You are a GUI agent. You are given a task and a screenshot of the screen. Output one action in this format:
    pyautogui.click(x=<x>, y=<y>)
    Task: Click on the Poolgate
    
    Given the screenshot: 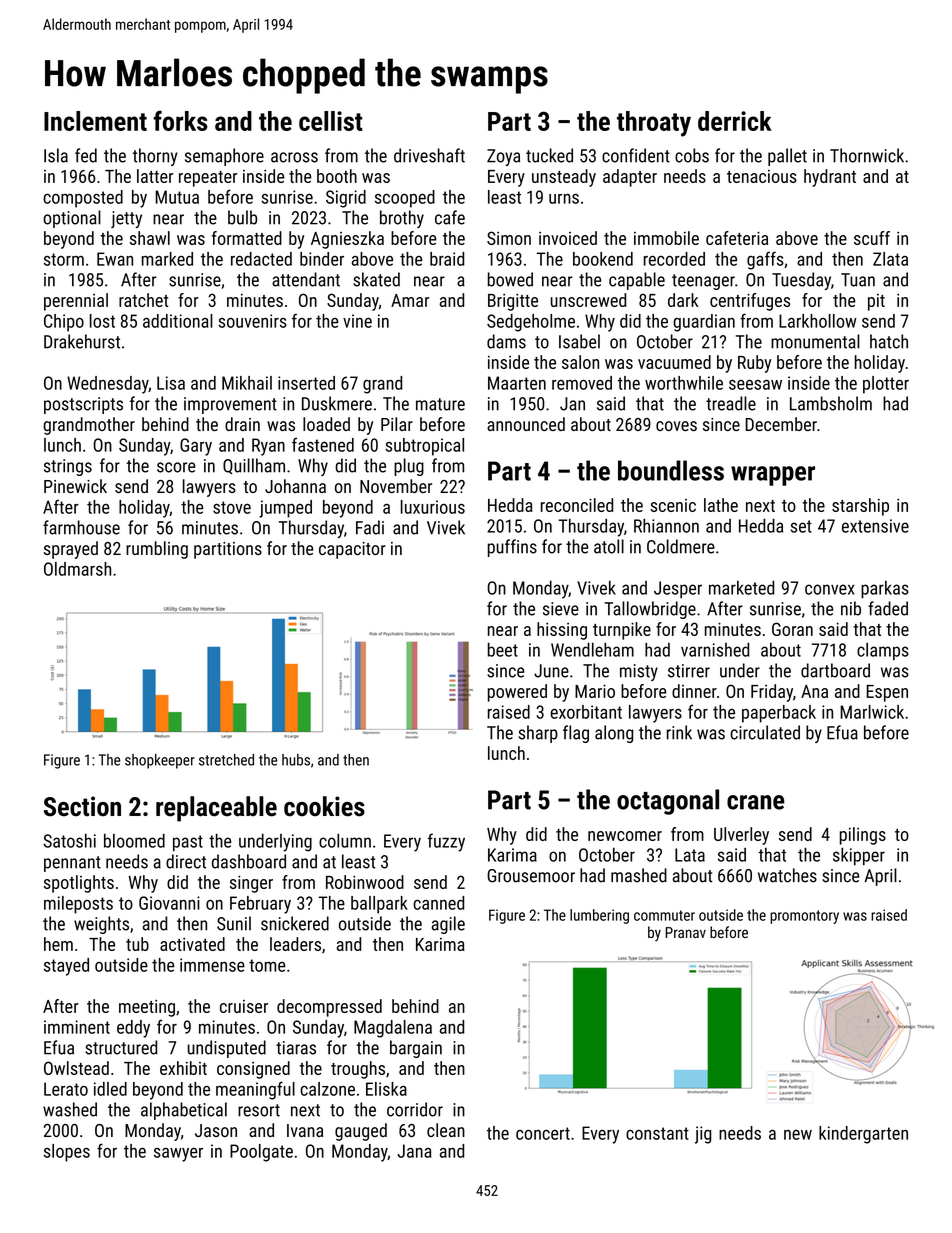 What is the action you would take?
    pyautogui.click(x=261, y=1153)
